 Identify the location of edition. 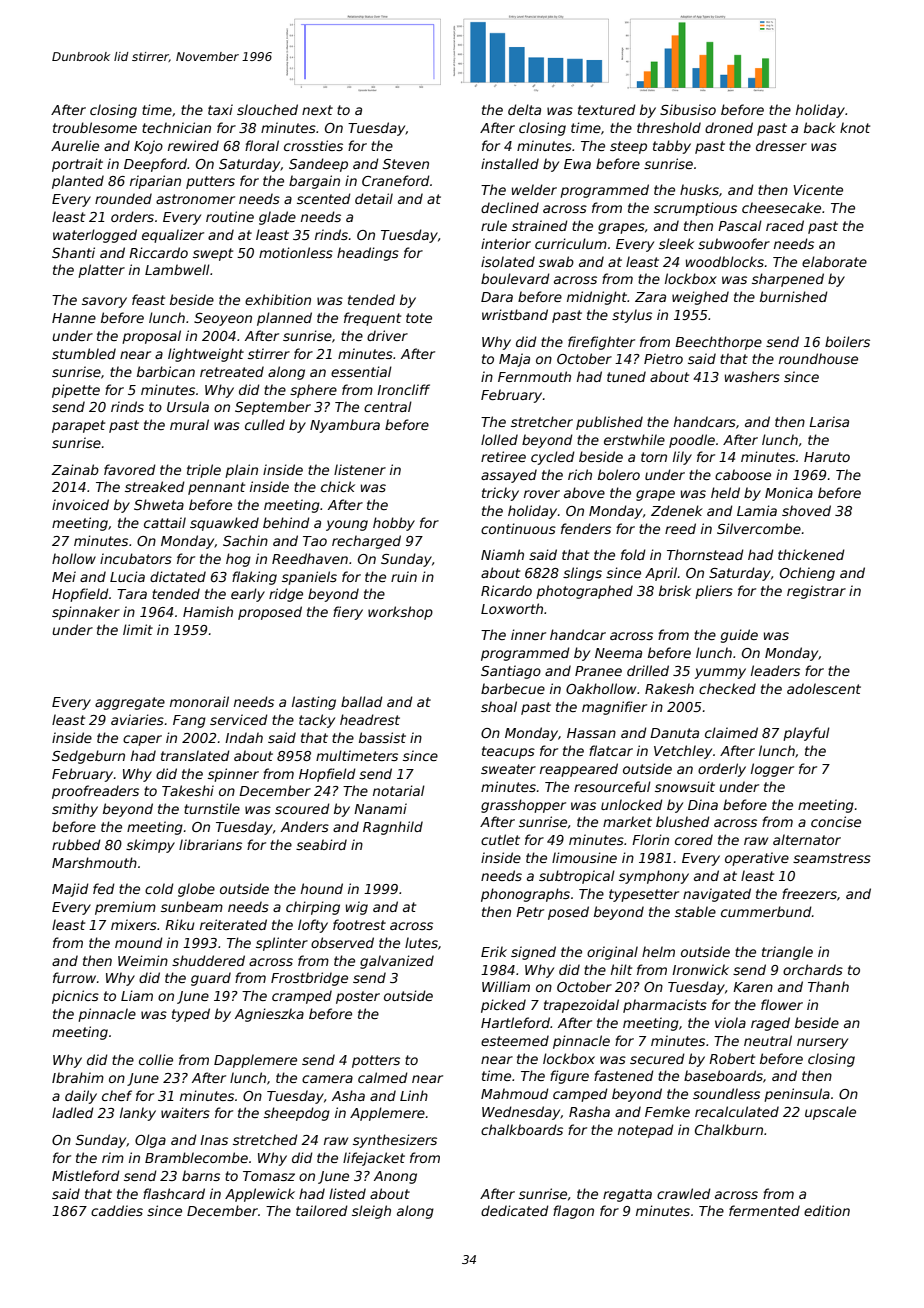
(827, 1210).
